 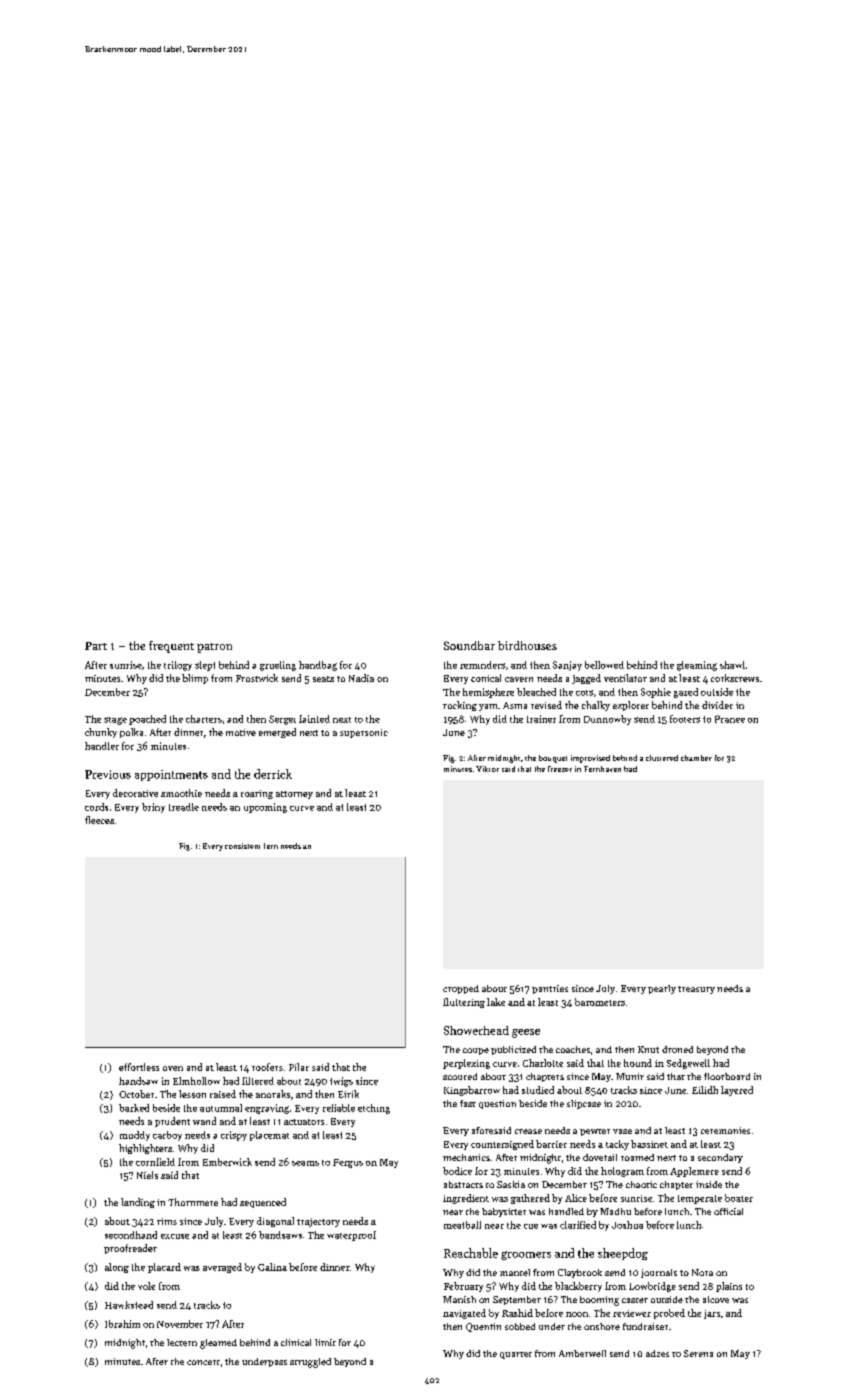 I want to click on treadle, so click(x=184, y=807).
